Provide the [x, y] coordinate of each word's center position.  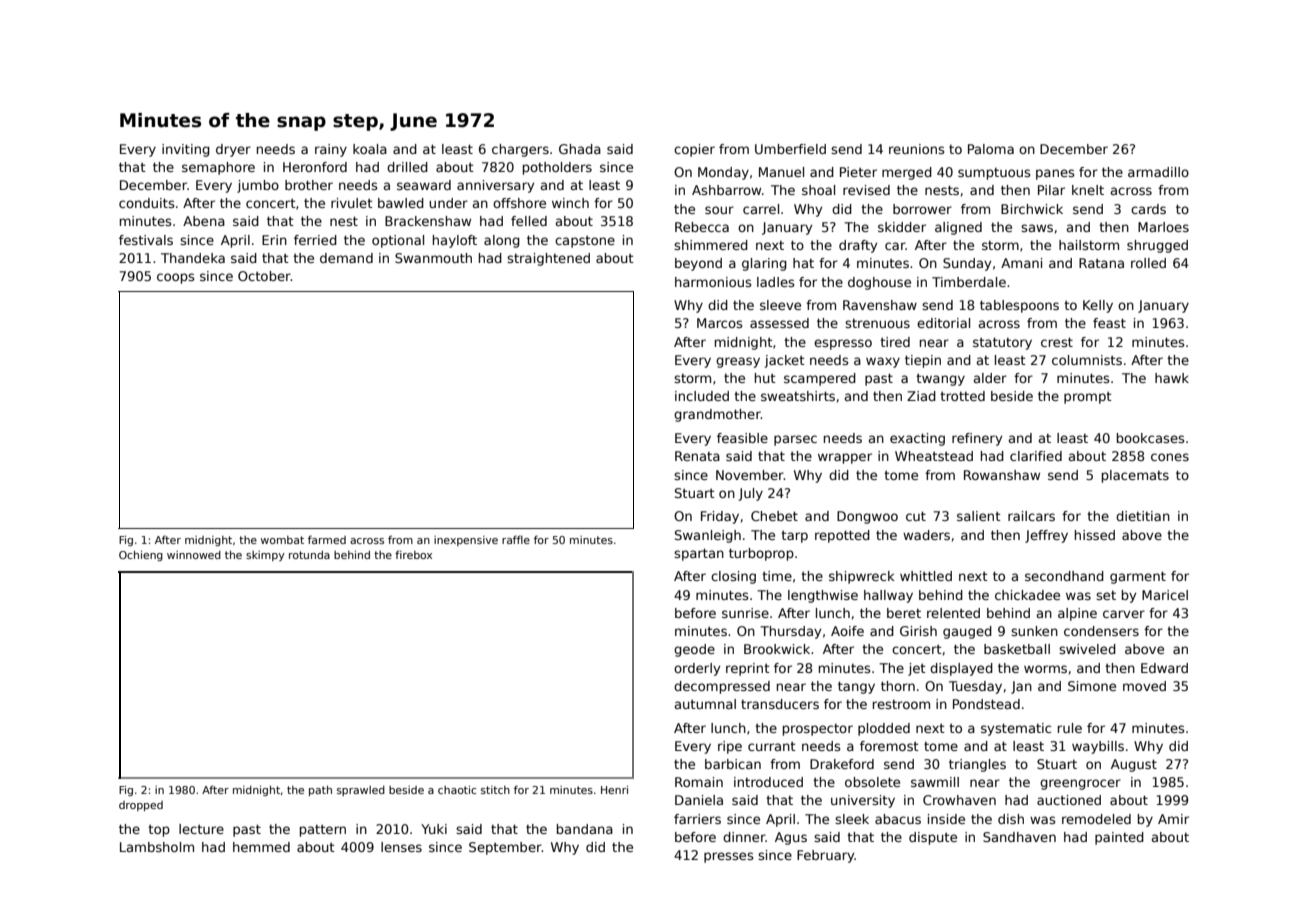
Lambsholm [157, 847]
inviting [186, 150]
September [505, 848]
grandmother [717, 415]
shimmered [711, 245]
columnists [1087, 360]
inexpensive [466, 541]
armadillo [1158, 172]
